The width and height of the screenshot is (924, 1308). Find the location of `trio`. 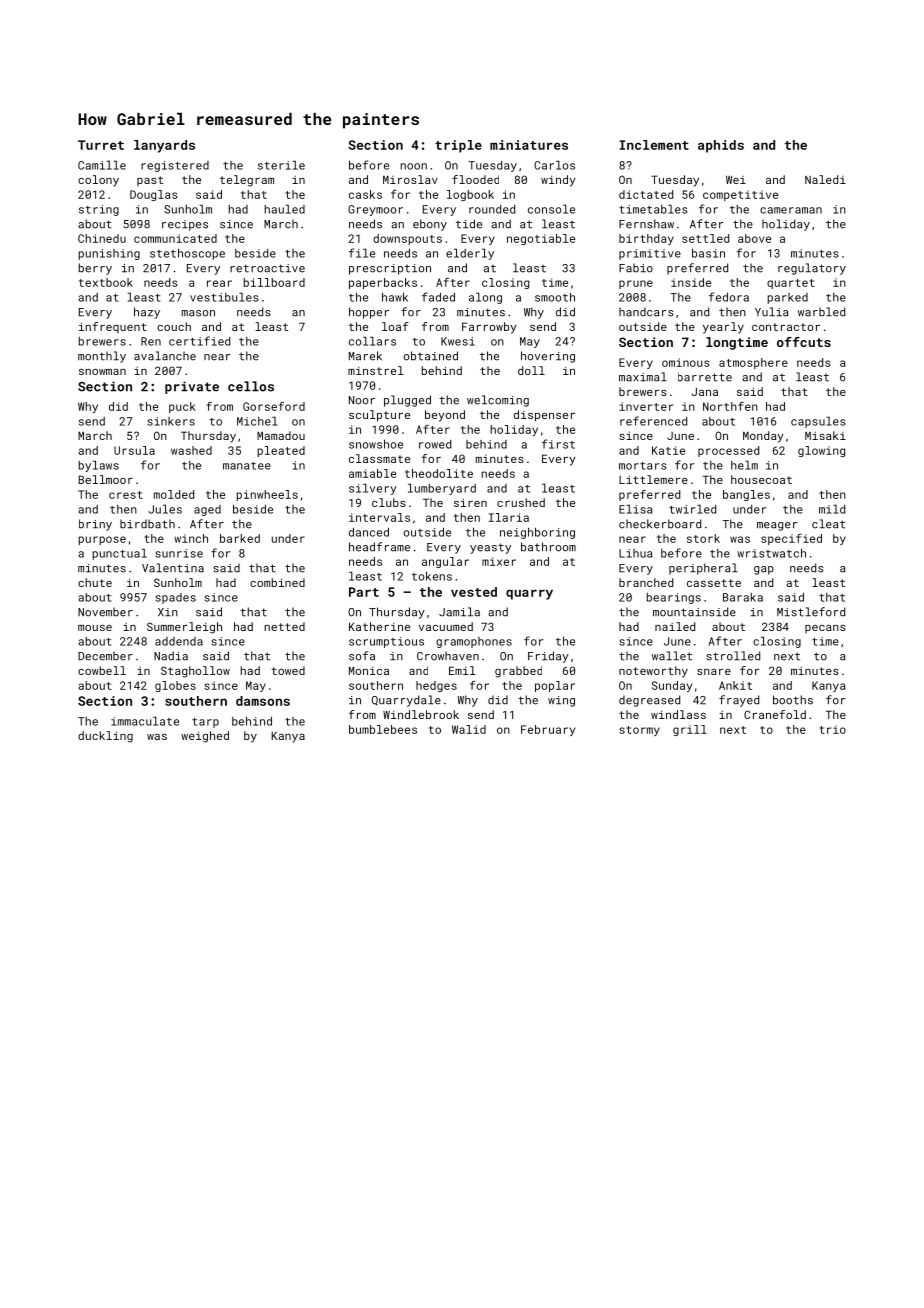

trio is located at coordinates (832, 729).
